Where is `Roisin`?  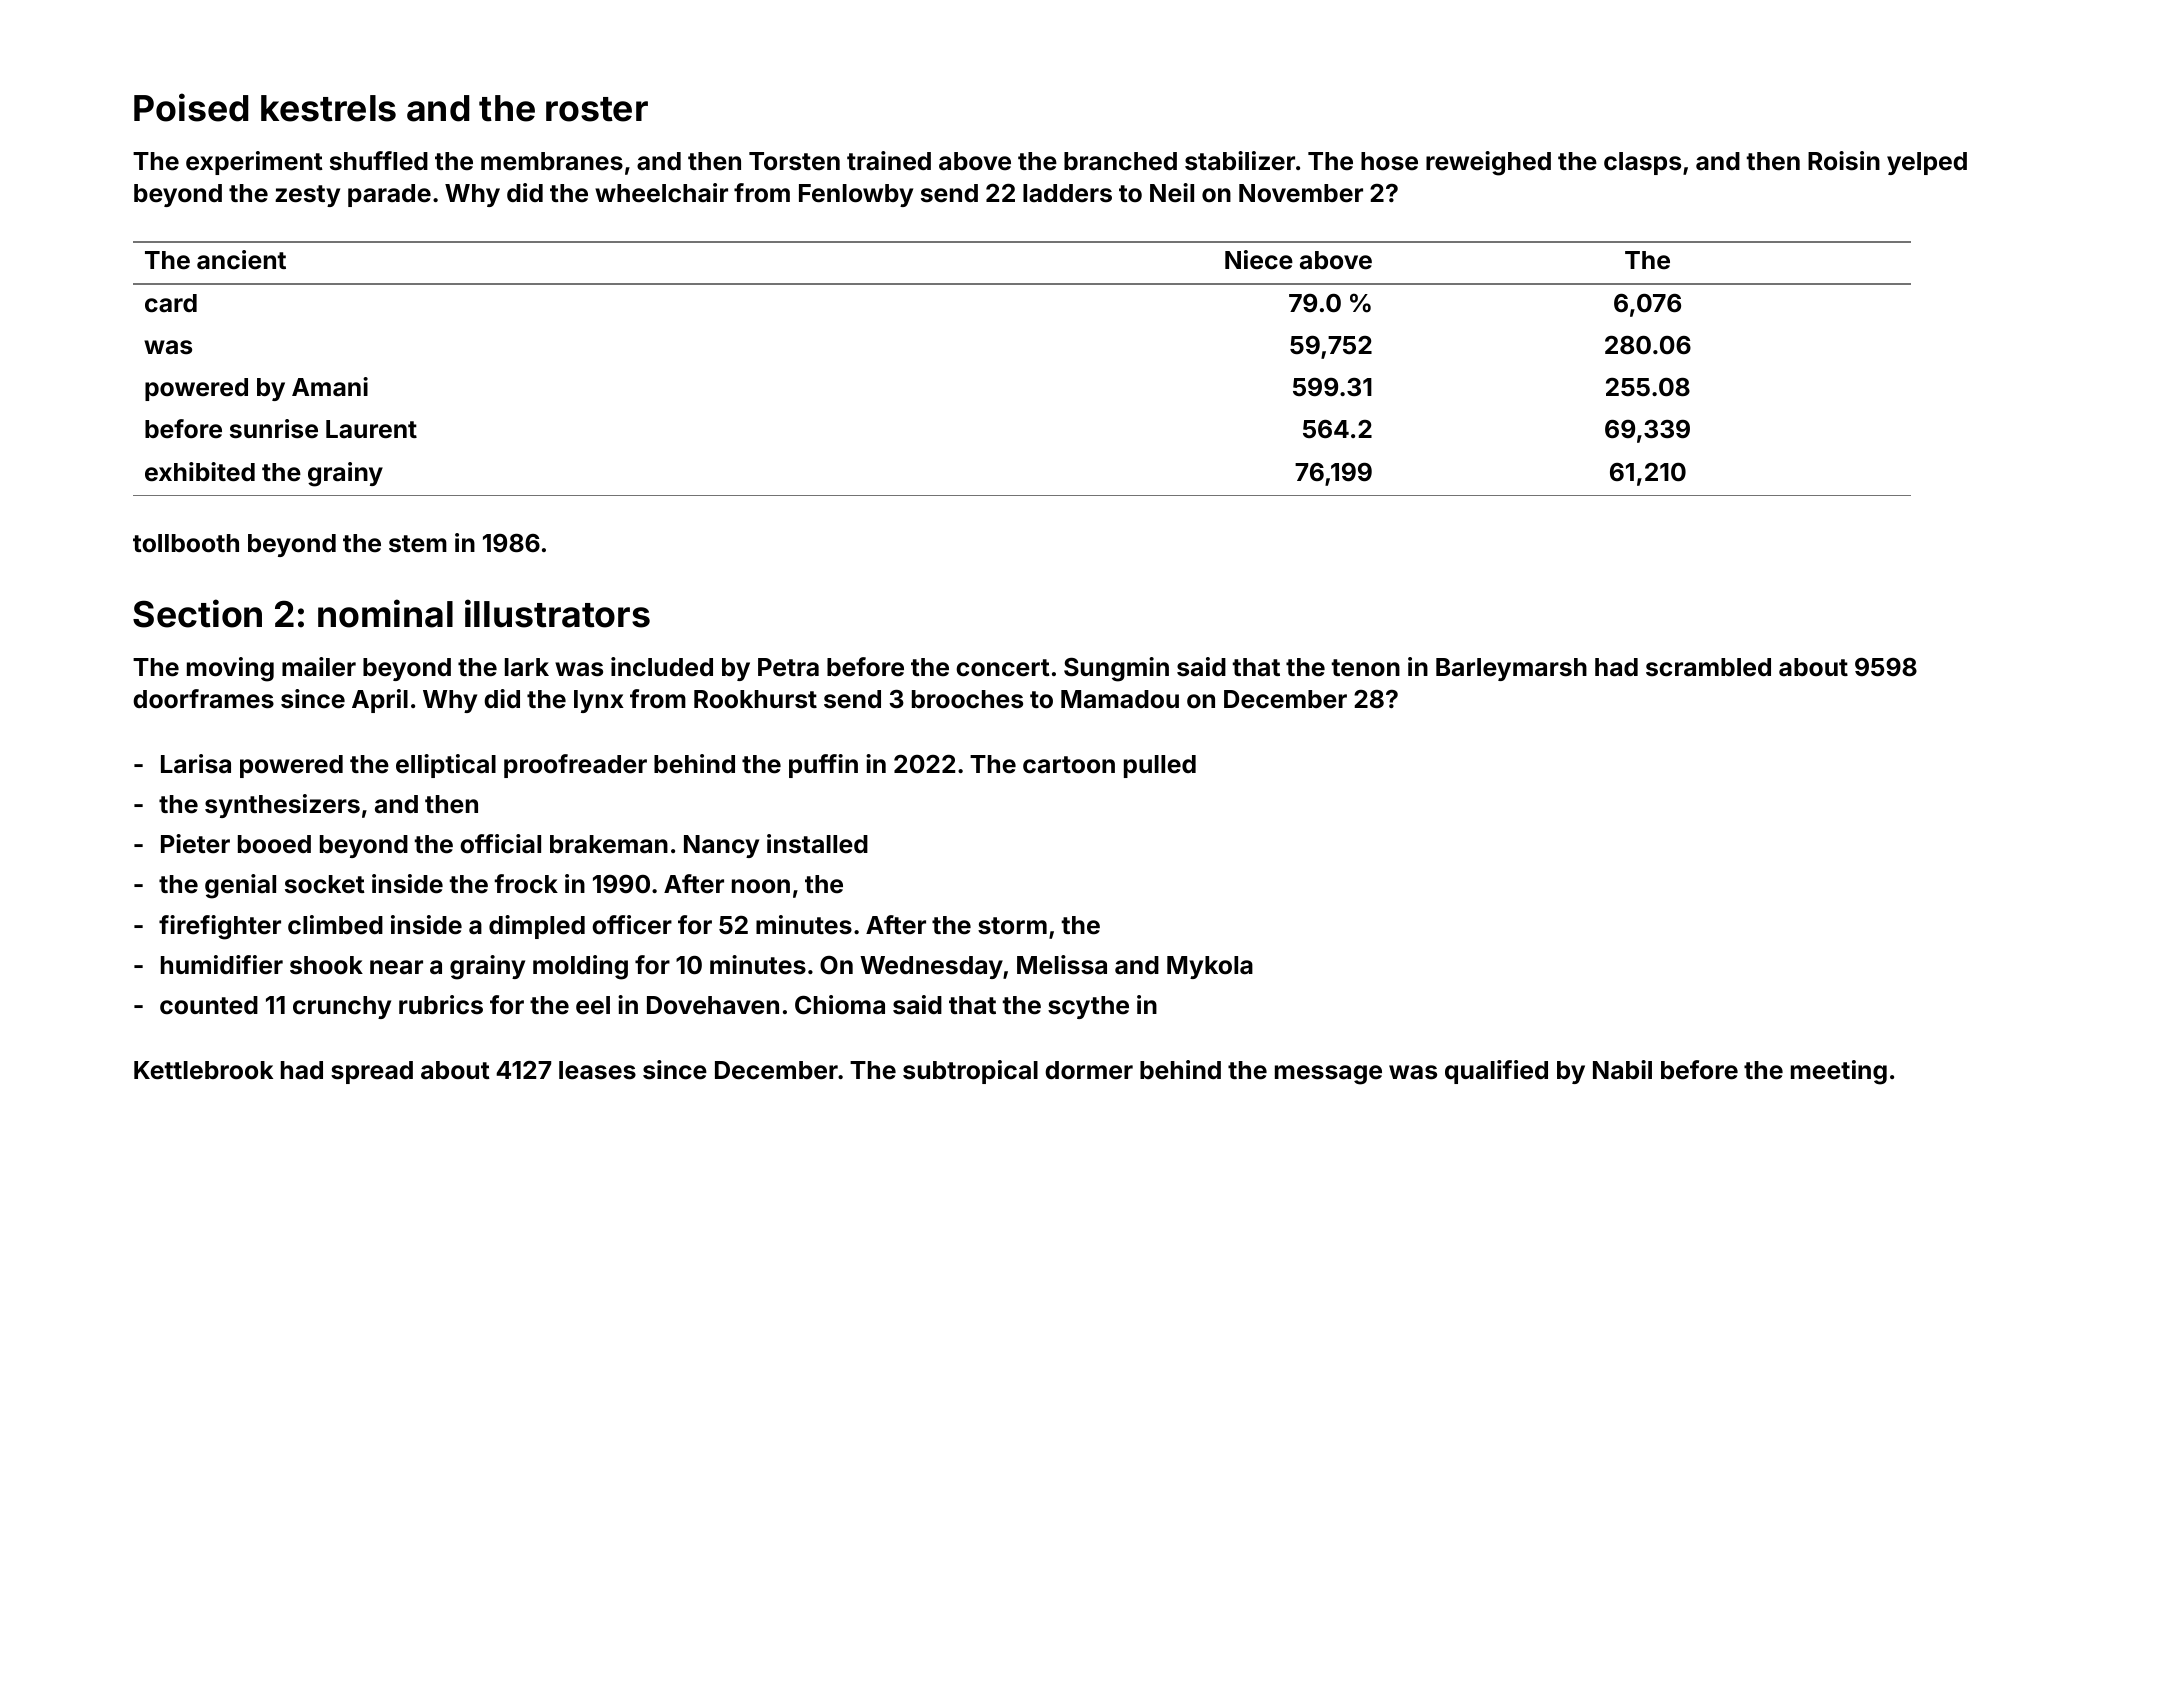
Roisin is located at coordinates (1844, 161).
